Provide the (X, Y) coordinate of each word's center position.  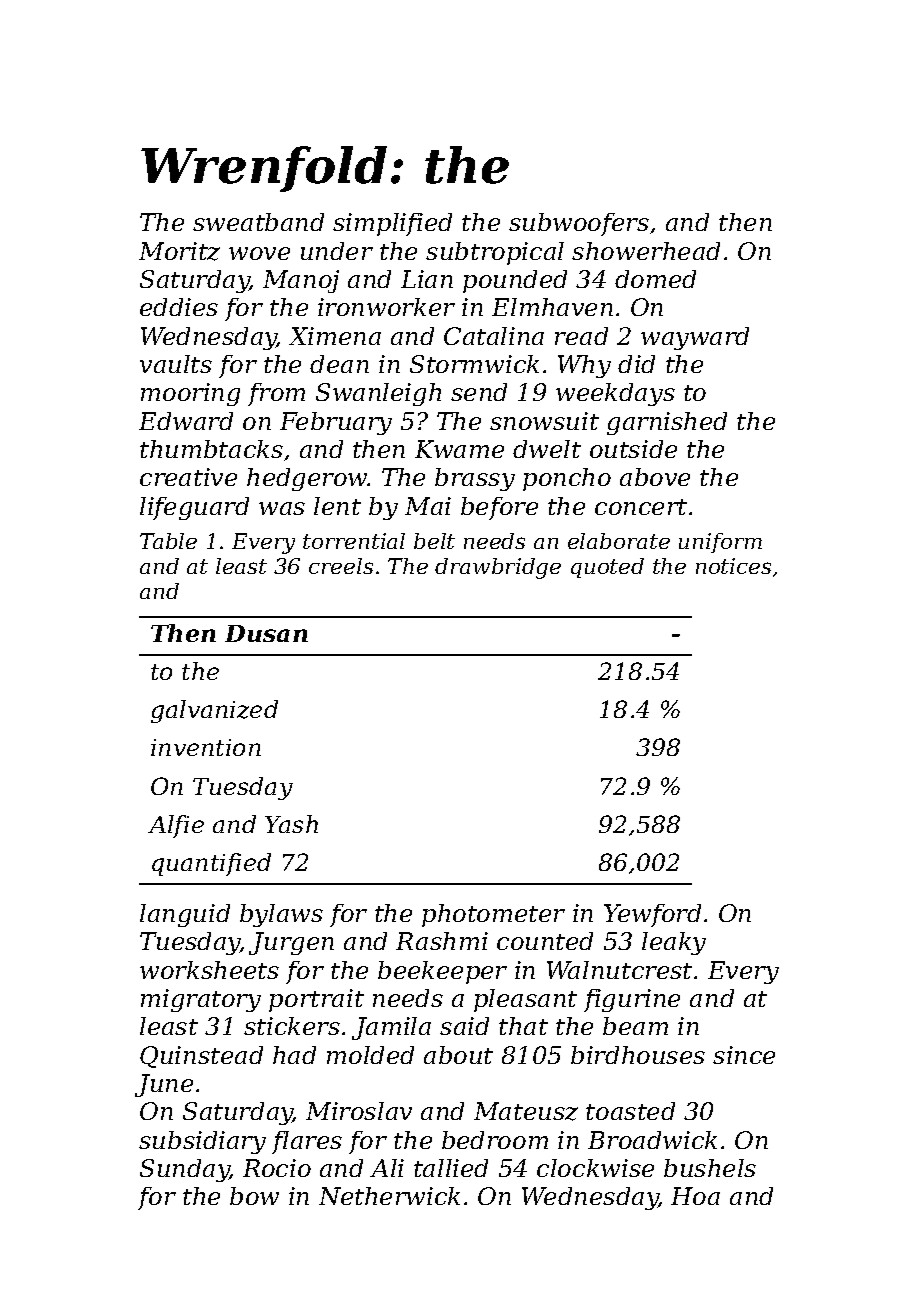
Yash (291, 824)
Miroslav (359, 1111)
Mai (428, 506)
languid (185, 915)
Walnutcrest (619, 970)
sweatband (258, 222)
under (337, 251)
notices (733, 566)
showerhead (646, 251)
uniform (720, 543)
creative (188, 477)
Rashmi (442, 941)
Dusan (266, 633)
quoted (607, 568)
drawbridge (498, 568)
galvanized (214, 711)
